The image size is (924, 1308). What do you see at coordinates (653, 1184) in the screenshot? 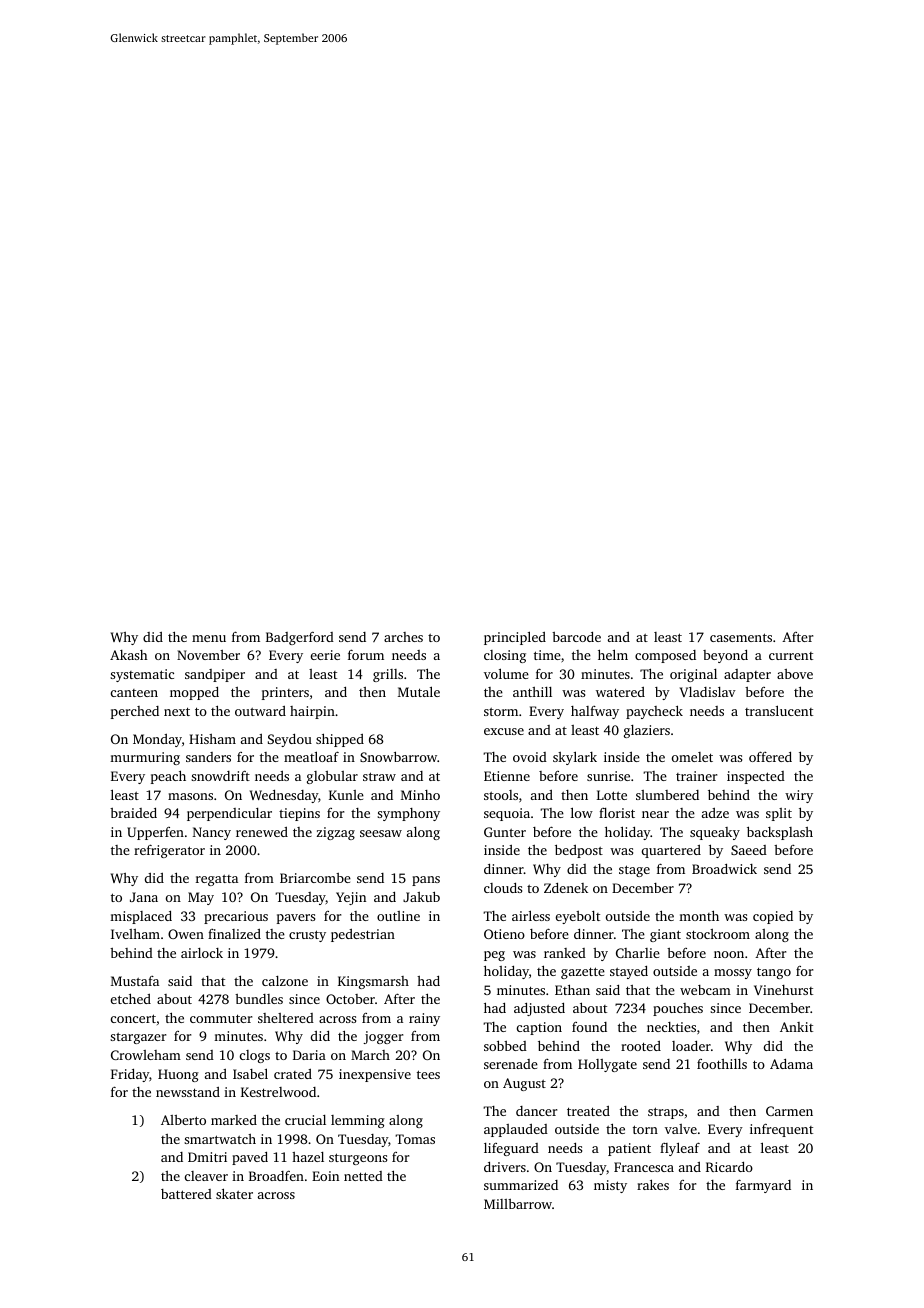
I see `rakes` at bounding box center [653, 1184].
